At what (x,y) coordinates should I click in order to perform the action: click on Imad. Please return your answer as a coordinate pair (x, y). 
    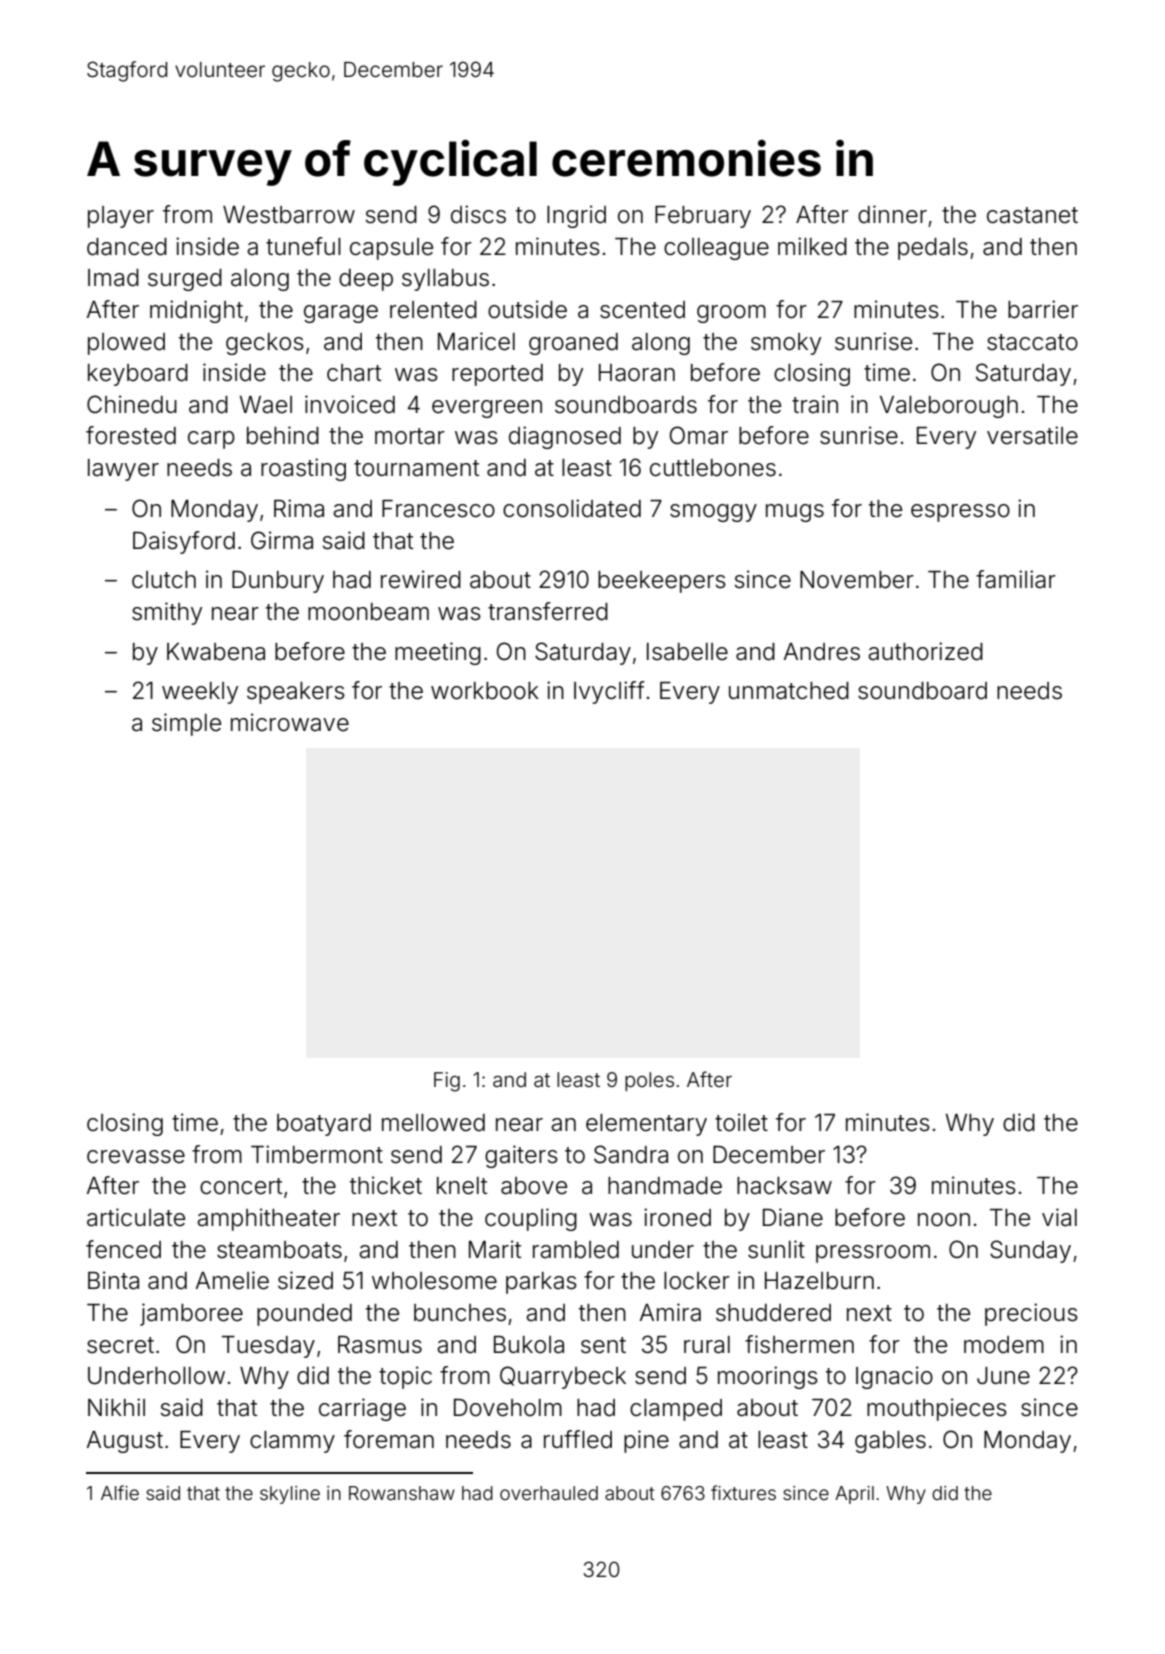
    Looking at the image, I should click on (113, 278).
